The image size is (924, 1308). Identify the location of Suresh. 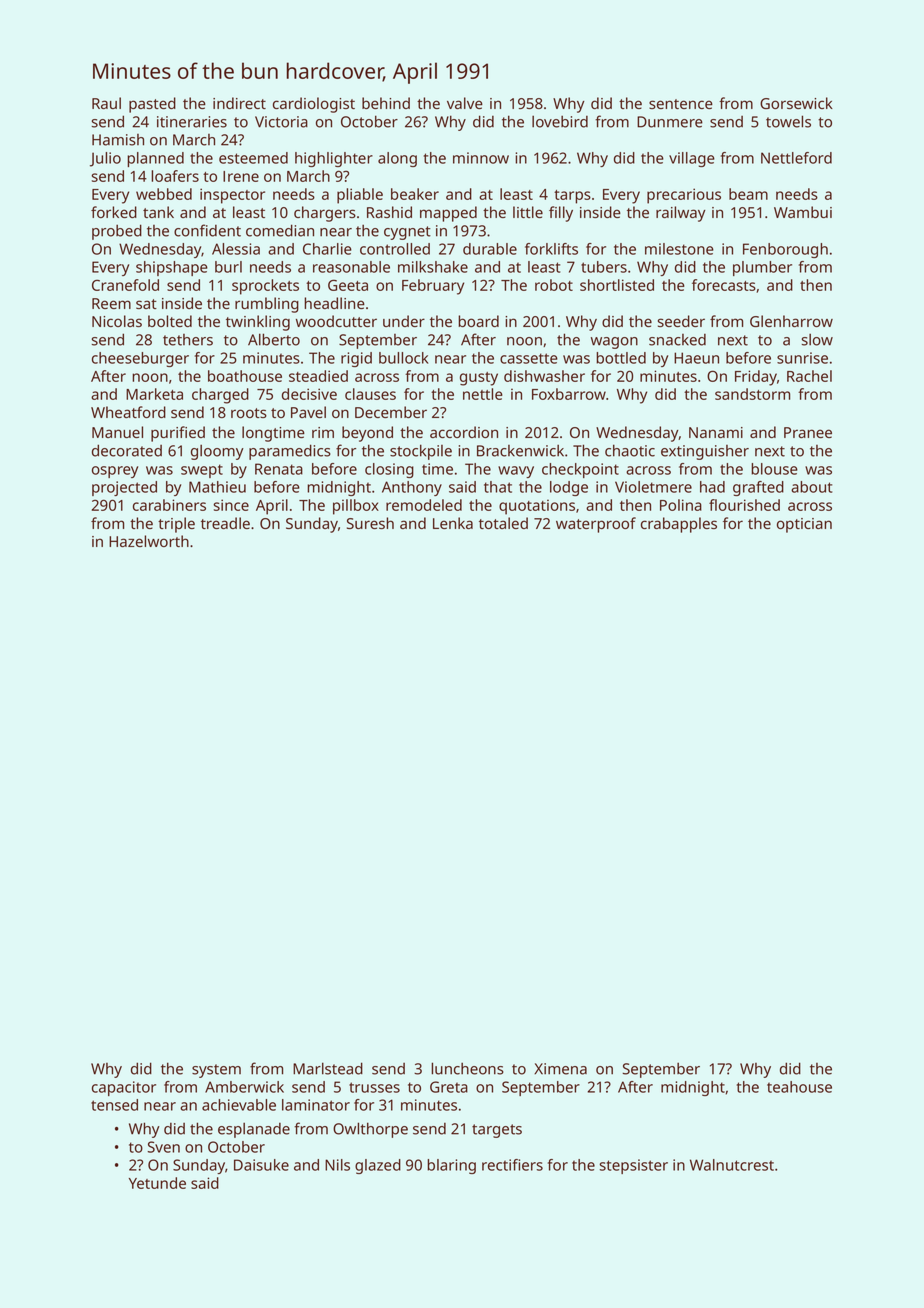
(370, 523).
